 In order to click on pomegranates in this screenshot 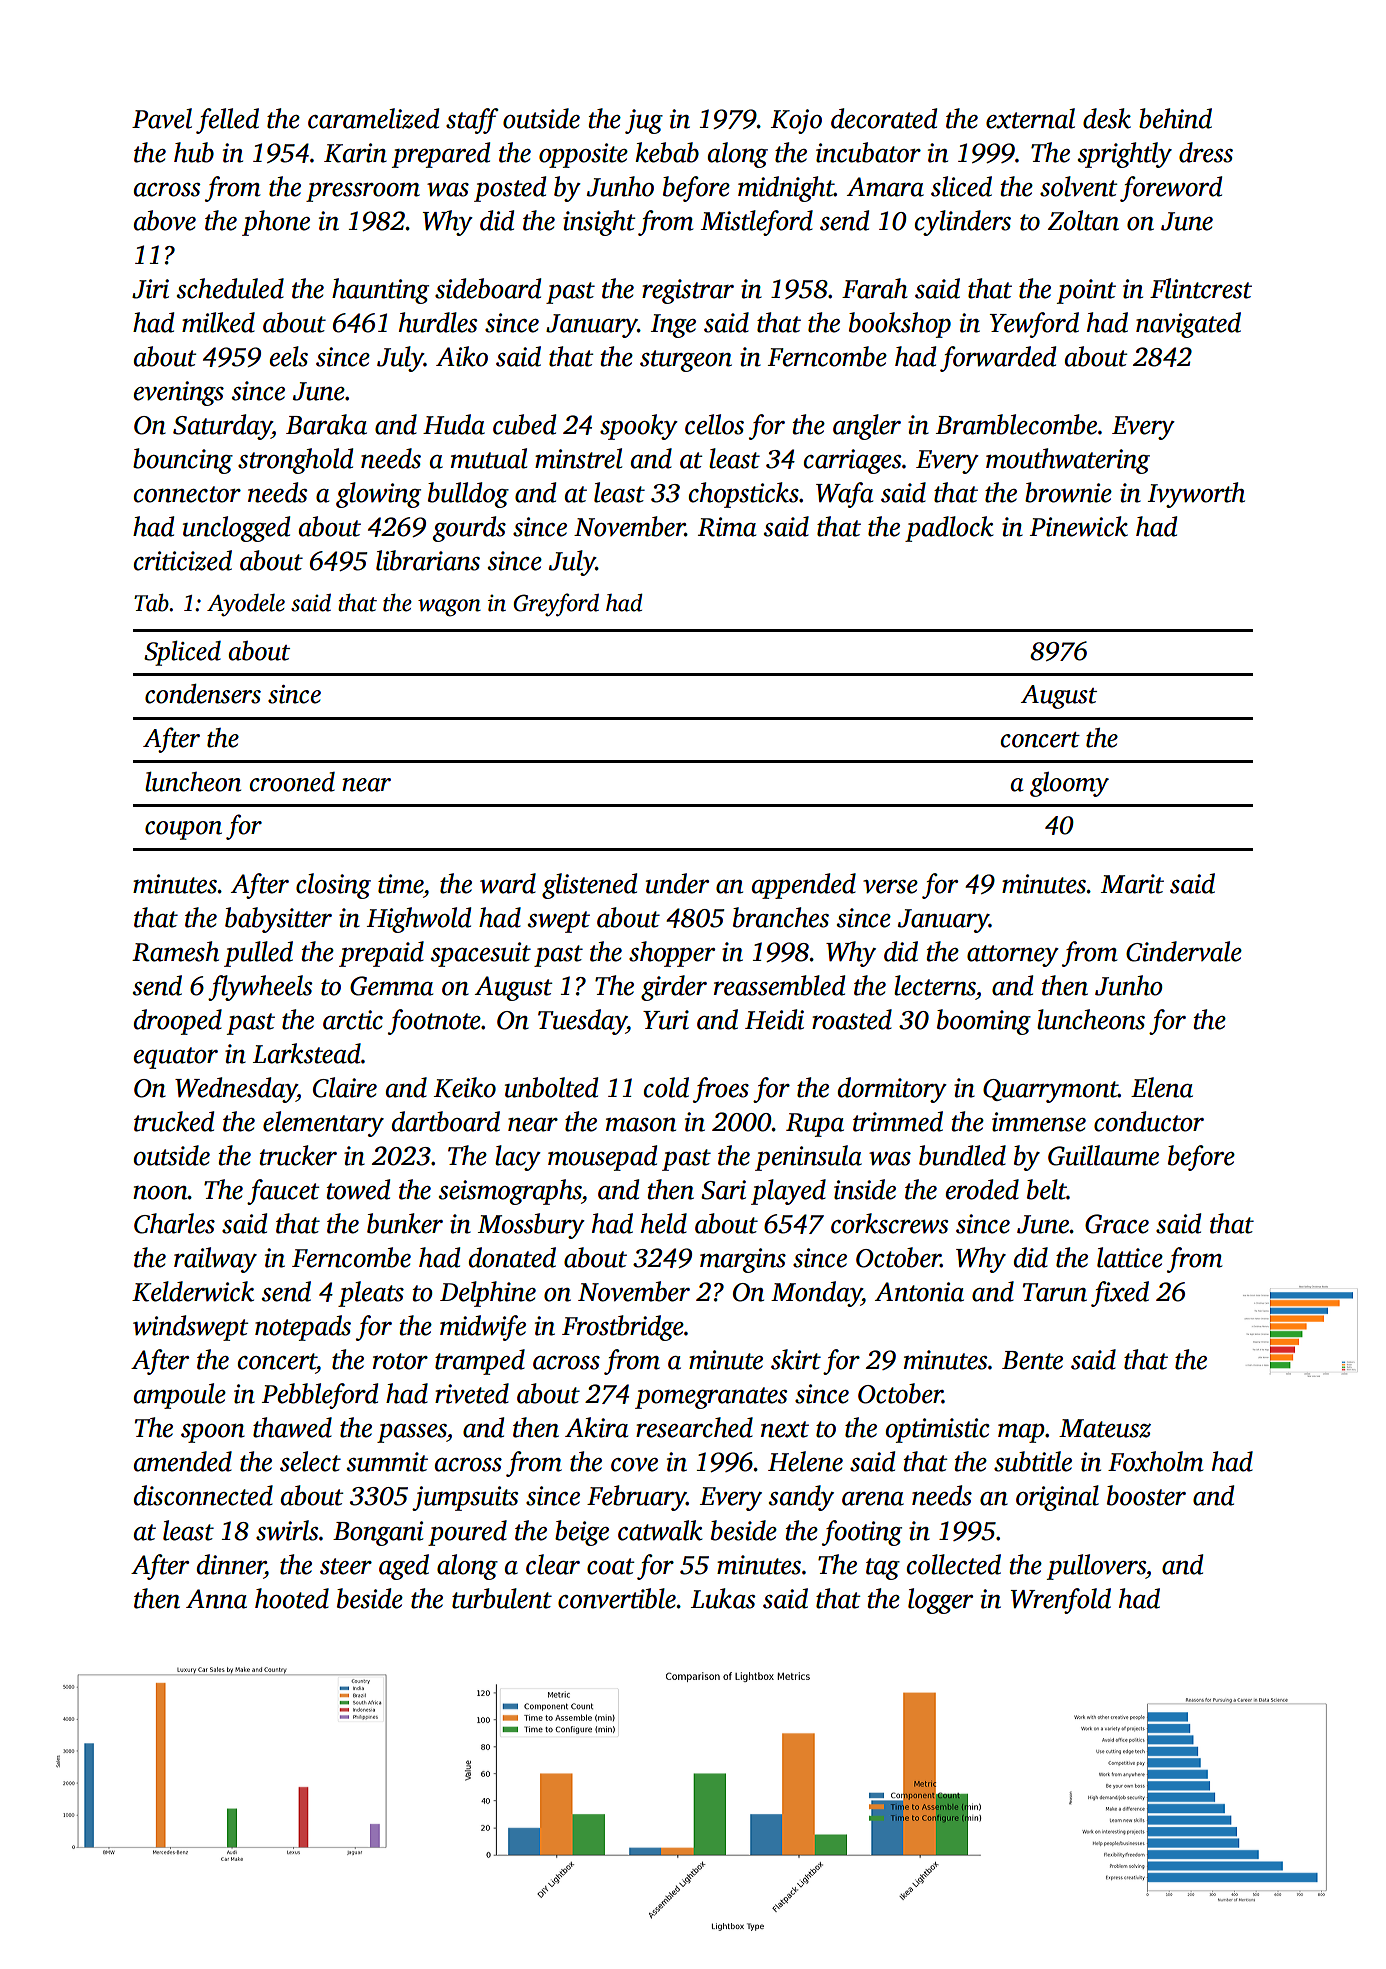, I will do `click(711, 1398)`.
